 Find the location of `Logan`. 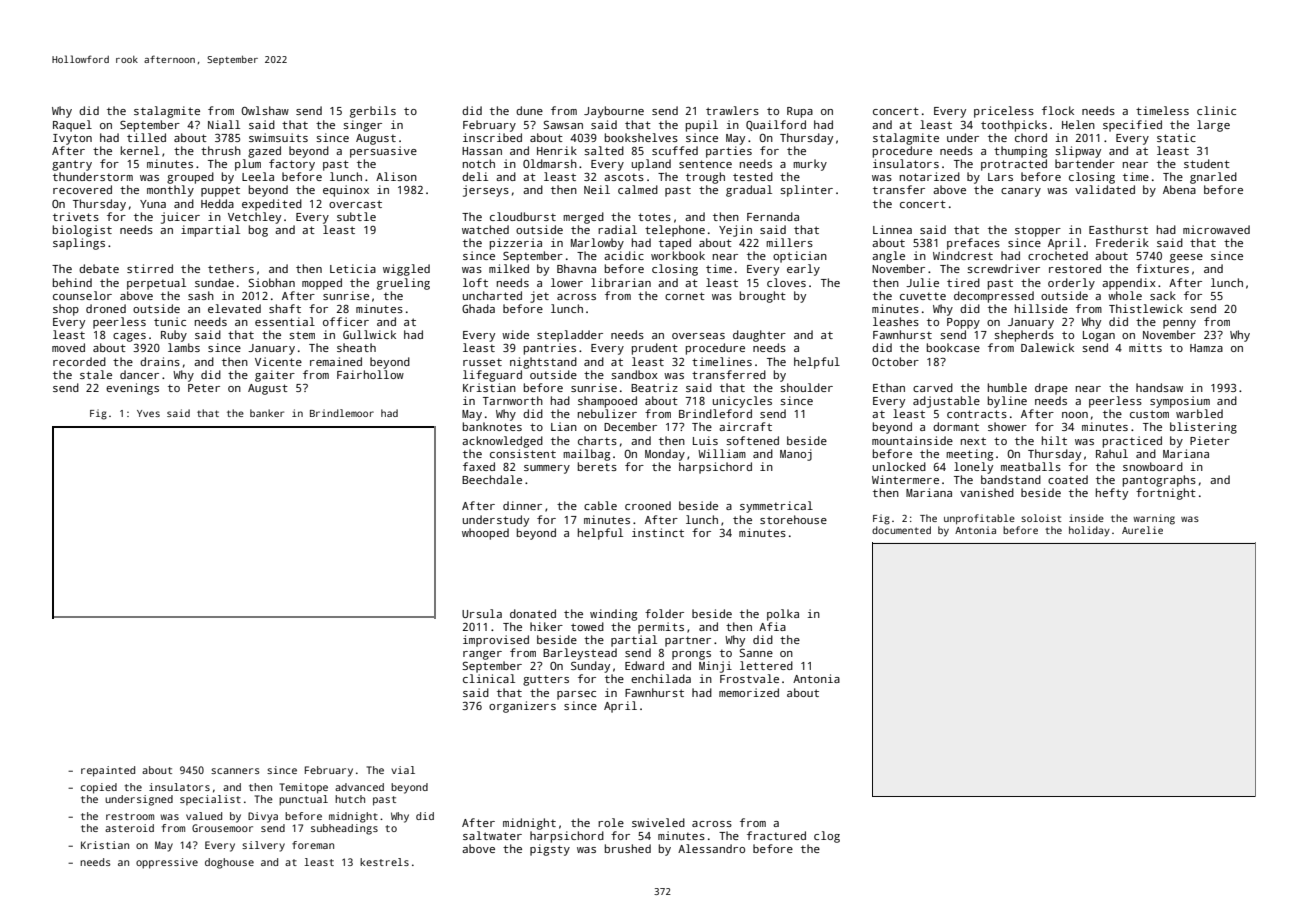

Logan is located at coordinates (1099, 336).
